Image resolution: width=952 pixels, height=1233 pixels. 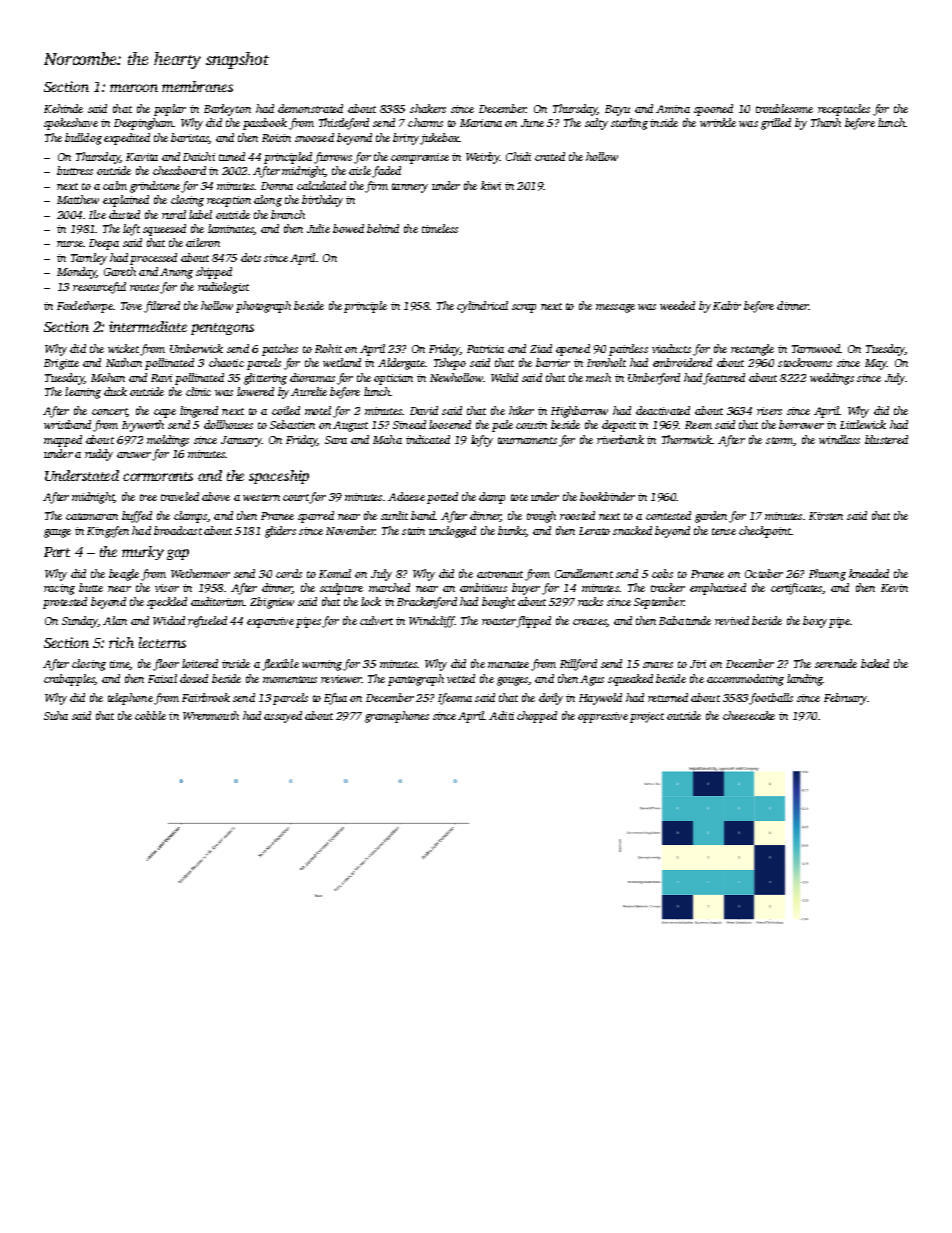 I want to click on Tshepo, so click(x=450, y=364).
